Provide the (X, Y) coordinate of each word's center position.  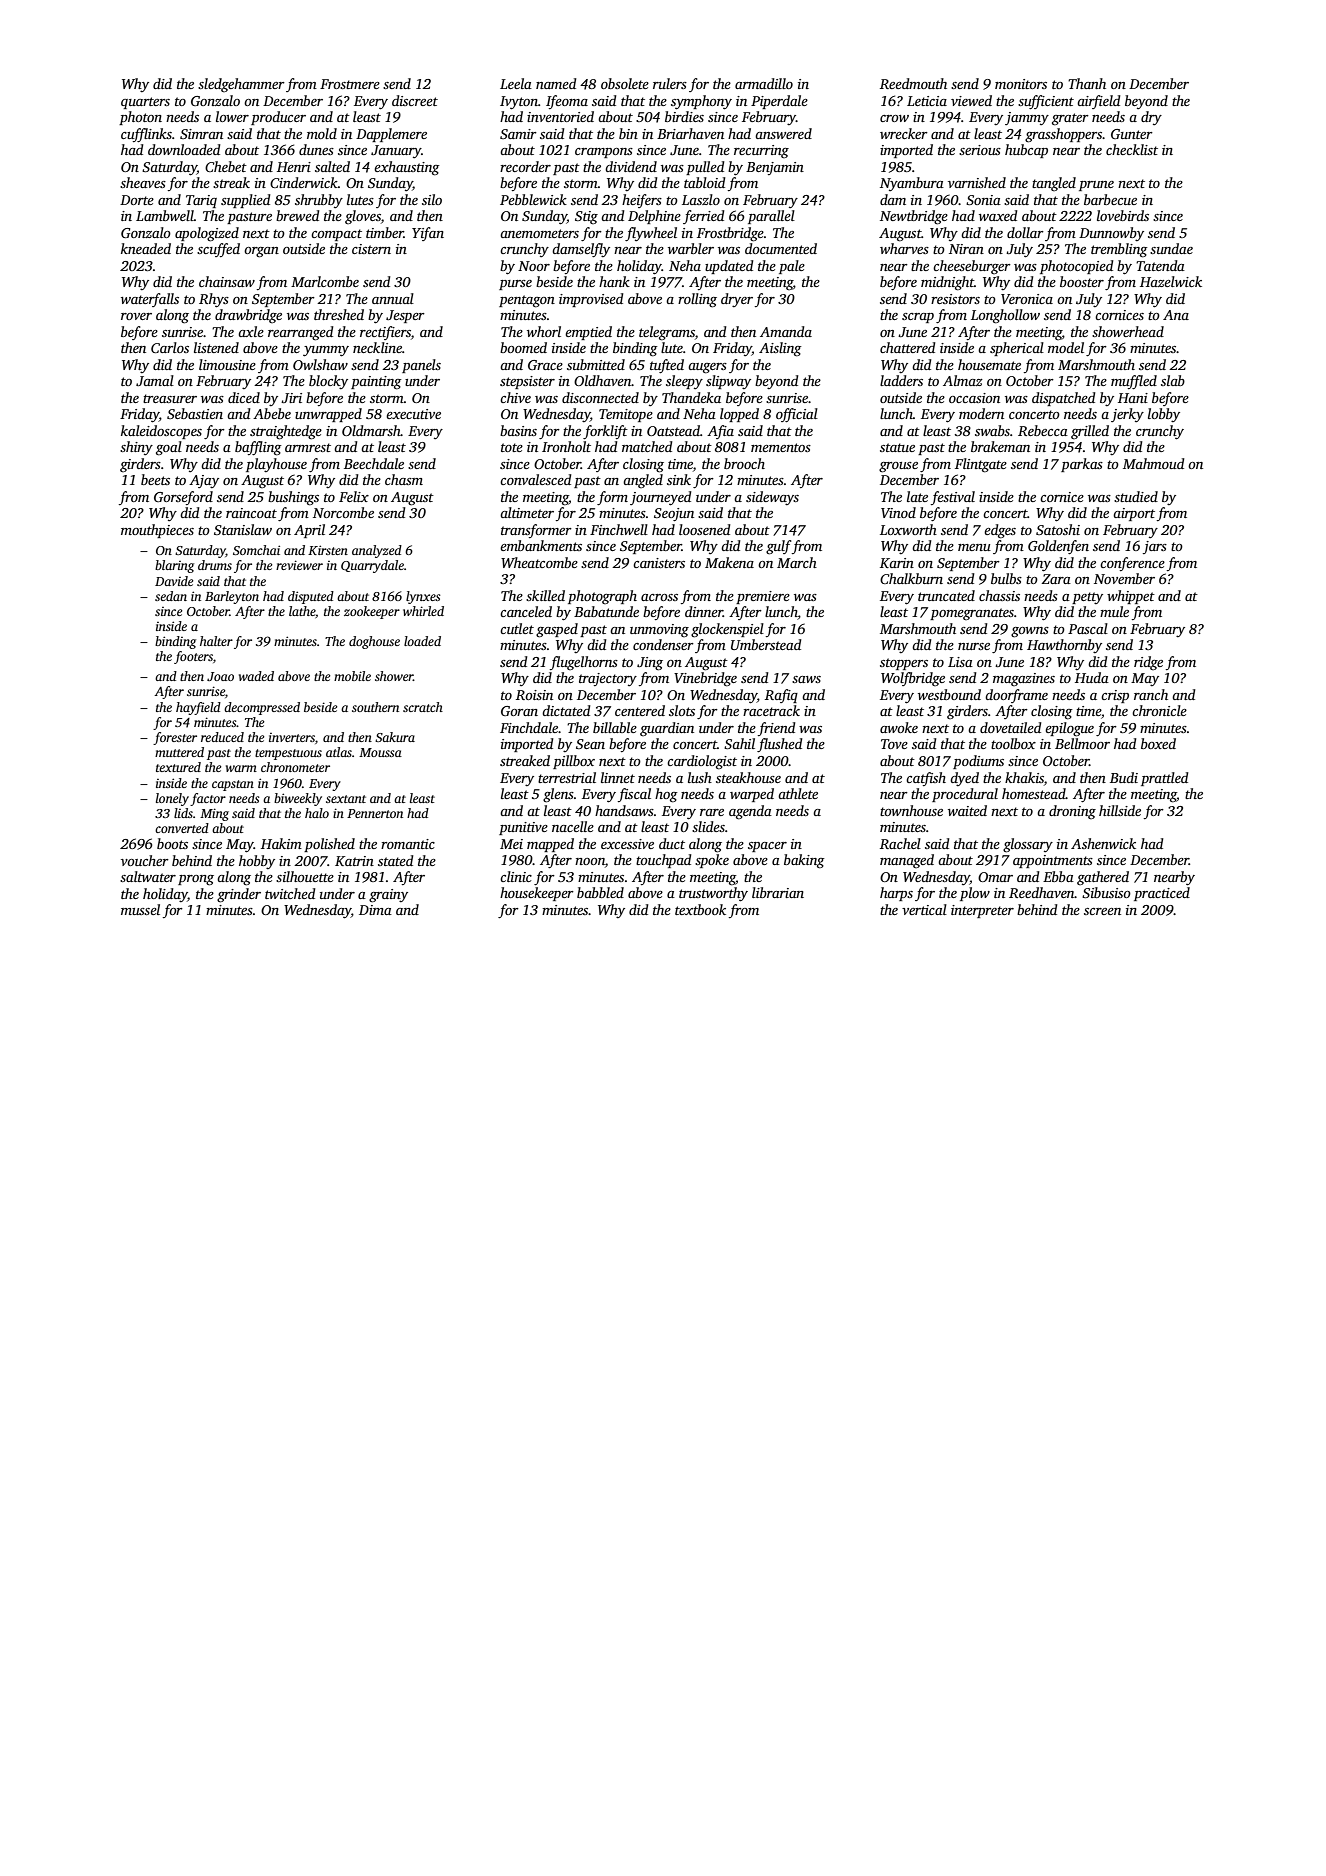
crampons (604, 153)
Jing (650, 664)
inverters (292, 737)
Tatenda (1160, 265)
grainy (388, 896)
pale (792, 267)
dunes (316, 149)
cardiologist (702, 762)
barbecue (1110, 199)
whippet (1131, 597)
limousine (227, 364)
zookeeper (372, 612)
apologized (207, 234)
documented (781, 248)
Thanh (1087, 83)
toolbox (1013, 743)
